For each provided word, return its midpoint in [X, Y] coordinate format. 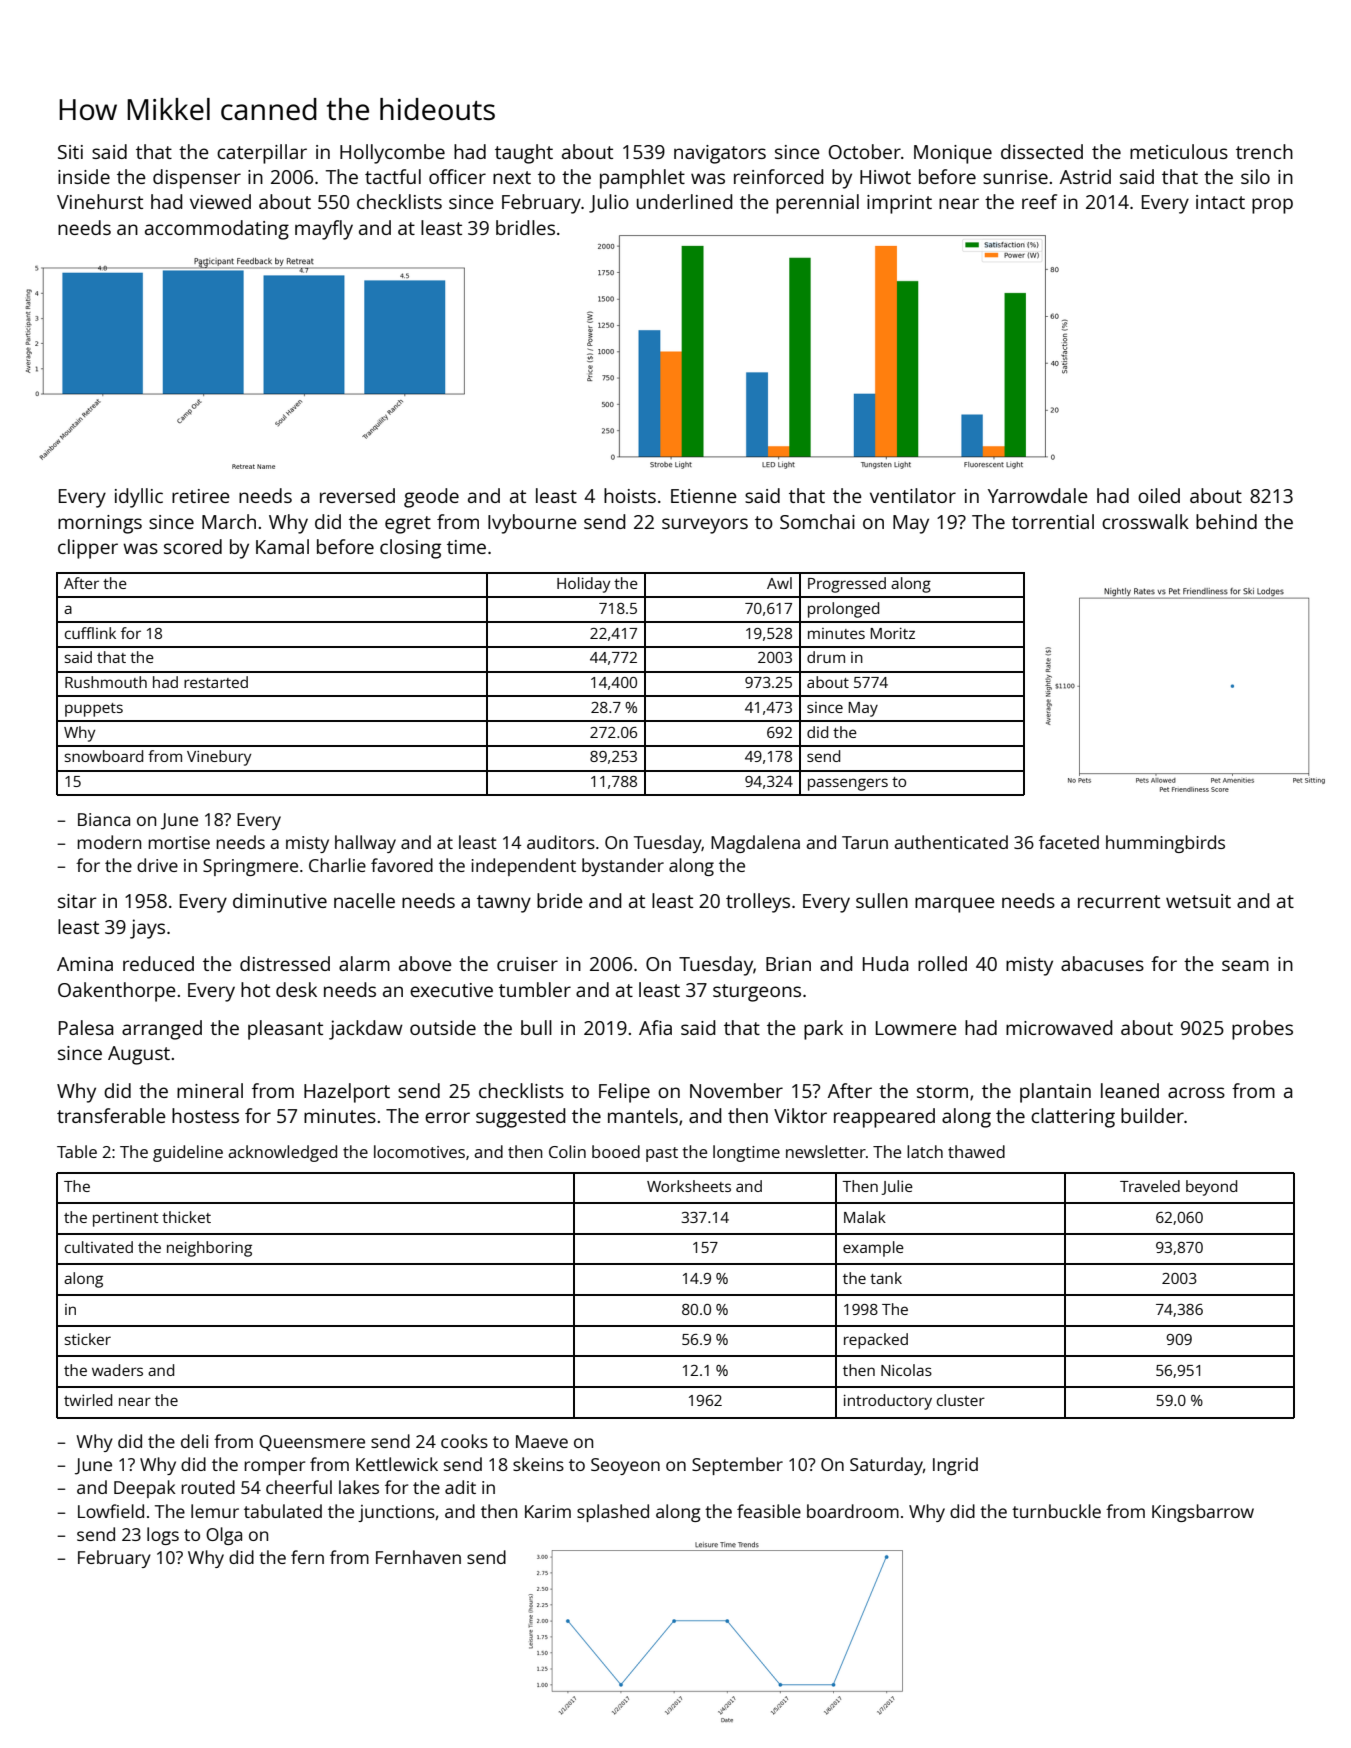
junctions [396, 1513]
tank [886, 1278]
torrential [1053, 521]
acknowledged [282, 1153]
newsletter [826, 1151]
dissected [1042, 151]
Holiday [583, 585]
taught [524, 154]
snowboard [103, 756]
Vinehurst [100, 201]
